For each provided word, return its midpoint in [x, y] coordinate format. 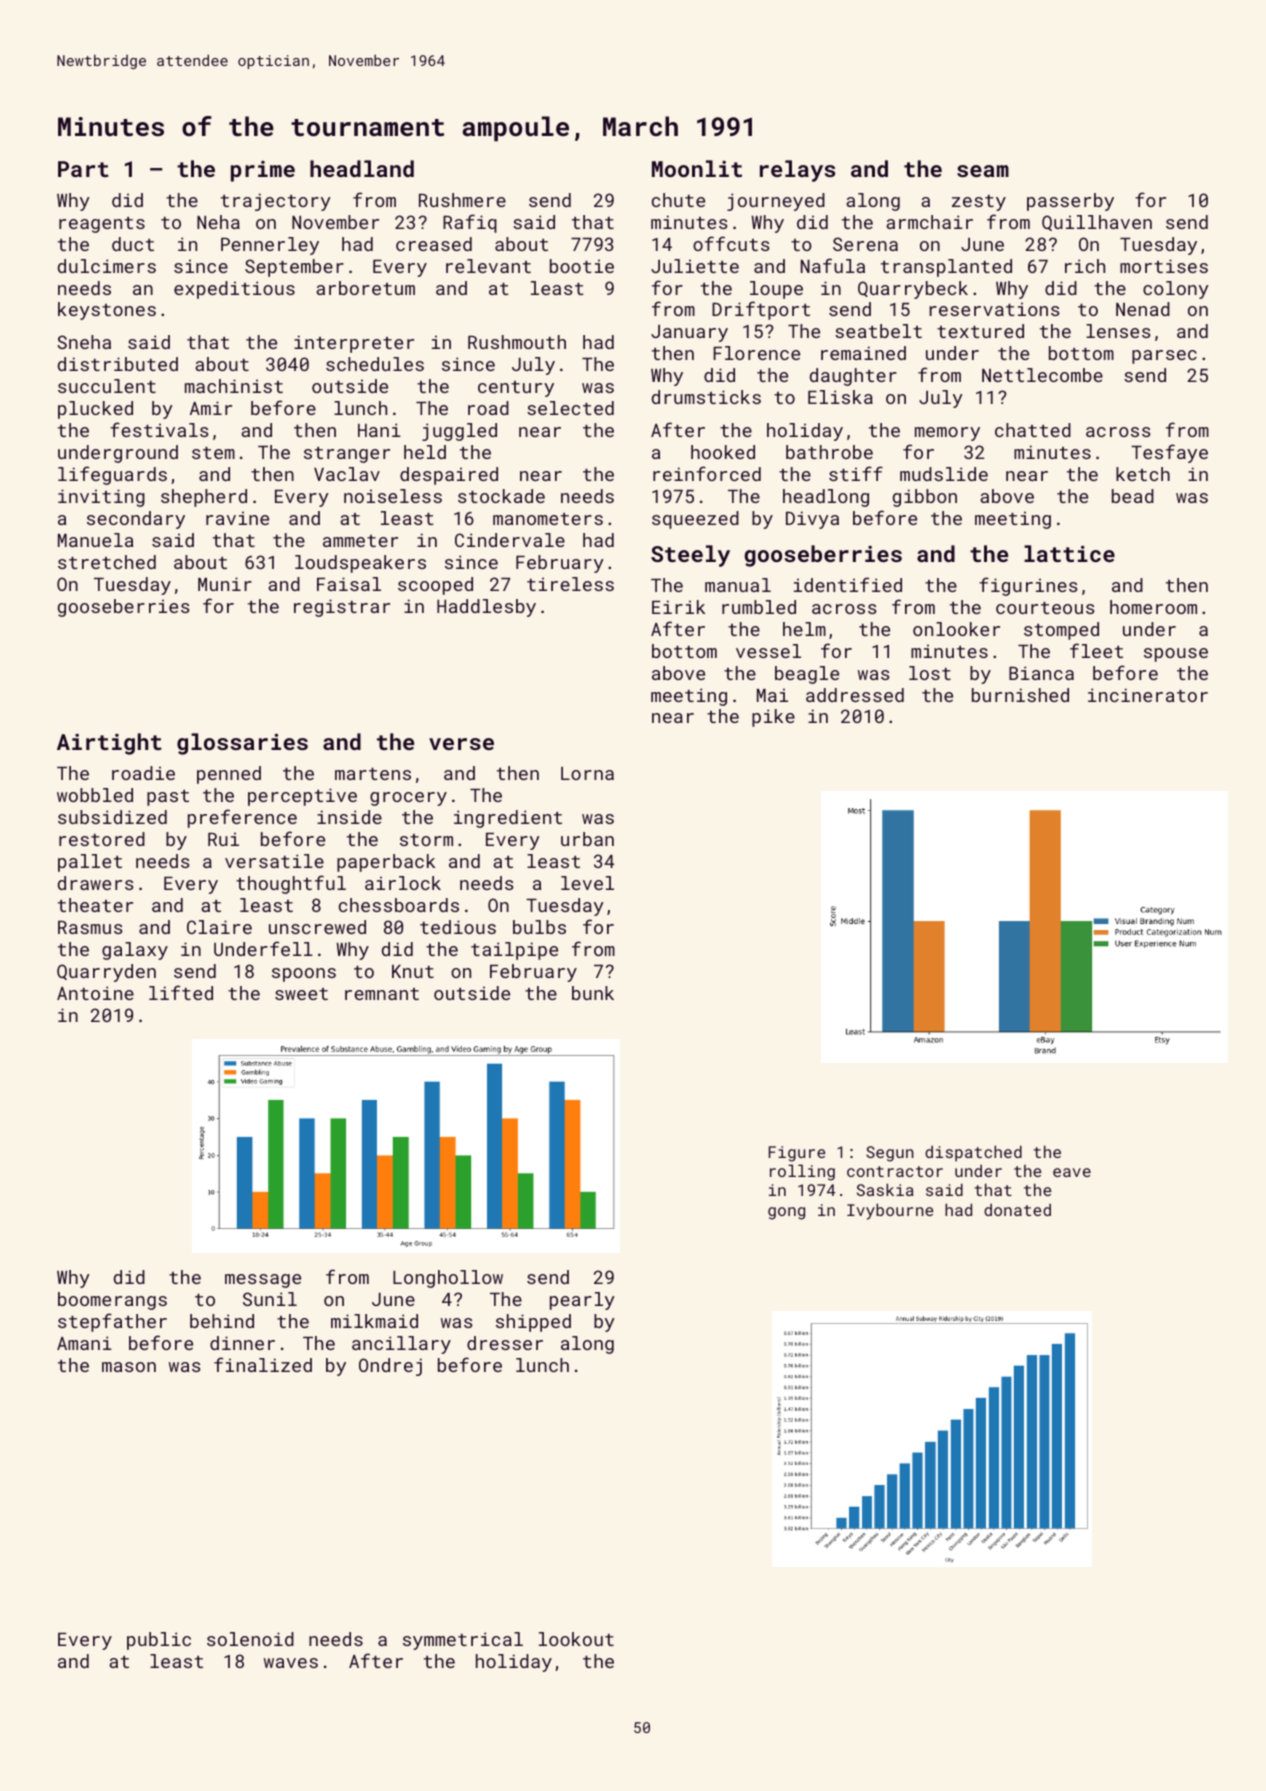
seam [983, 171]
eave [1072, 1172]
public [159, 1641]
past [168, 798]
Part [83, 169]
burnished [1020, 695]
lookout [576, 1639]
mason [129, 1367]
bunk [593, 993]
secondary [136, 520]
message [263, 1281]
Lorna [587, 773]
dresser [505, 1343]
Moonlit [697, 168]
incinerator [1148, 695]
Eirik [678, 607]
